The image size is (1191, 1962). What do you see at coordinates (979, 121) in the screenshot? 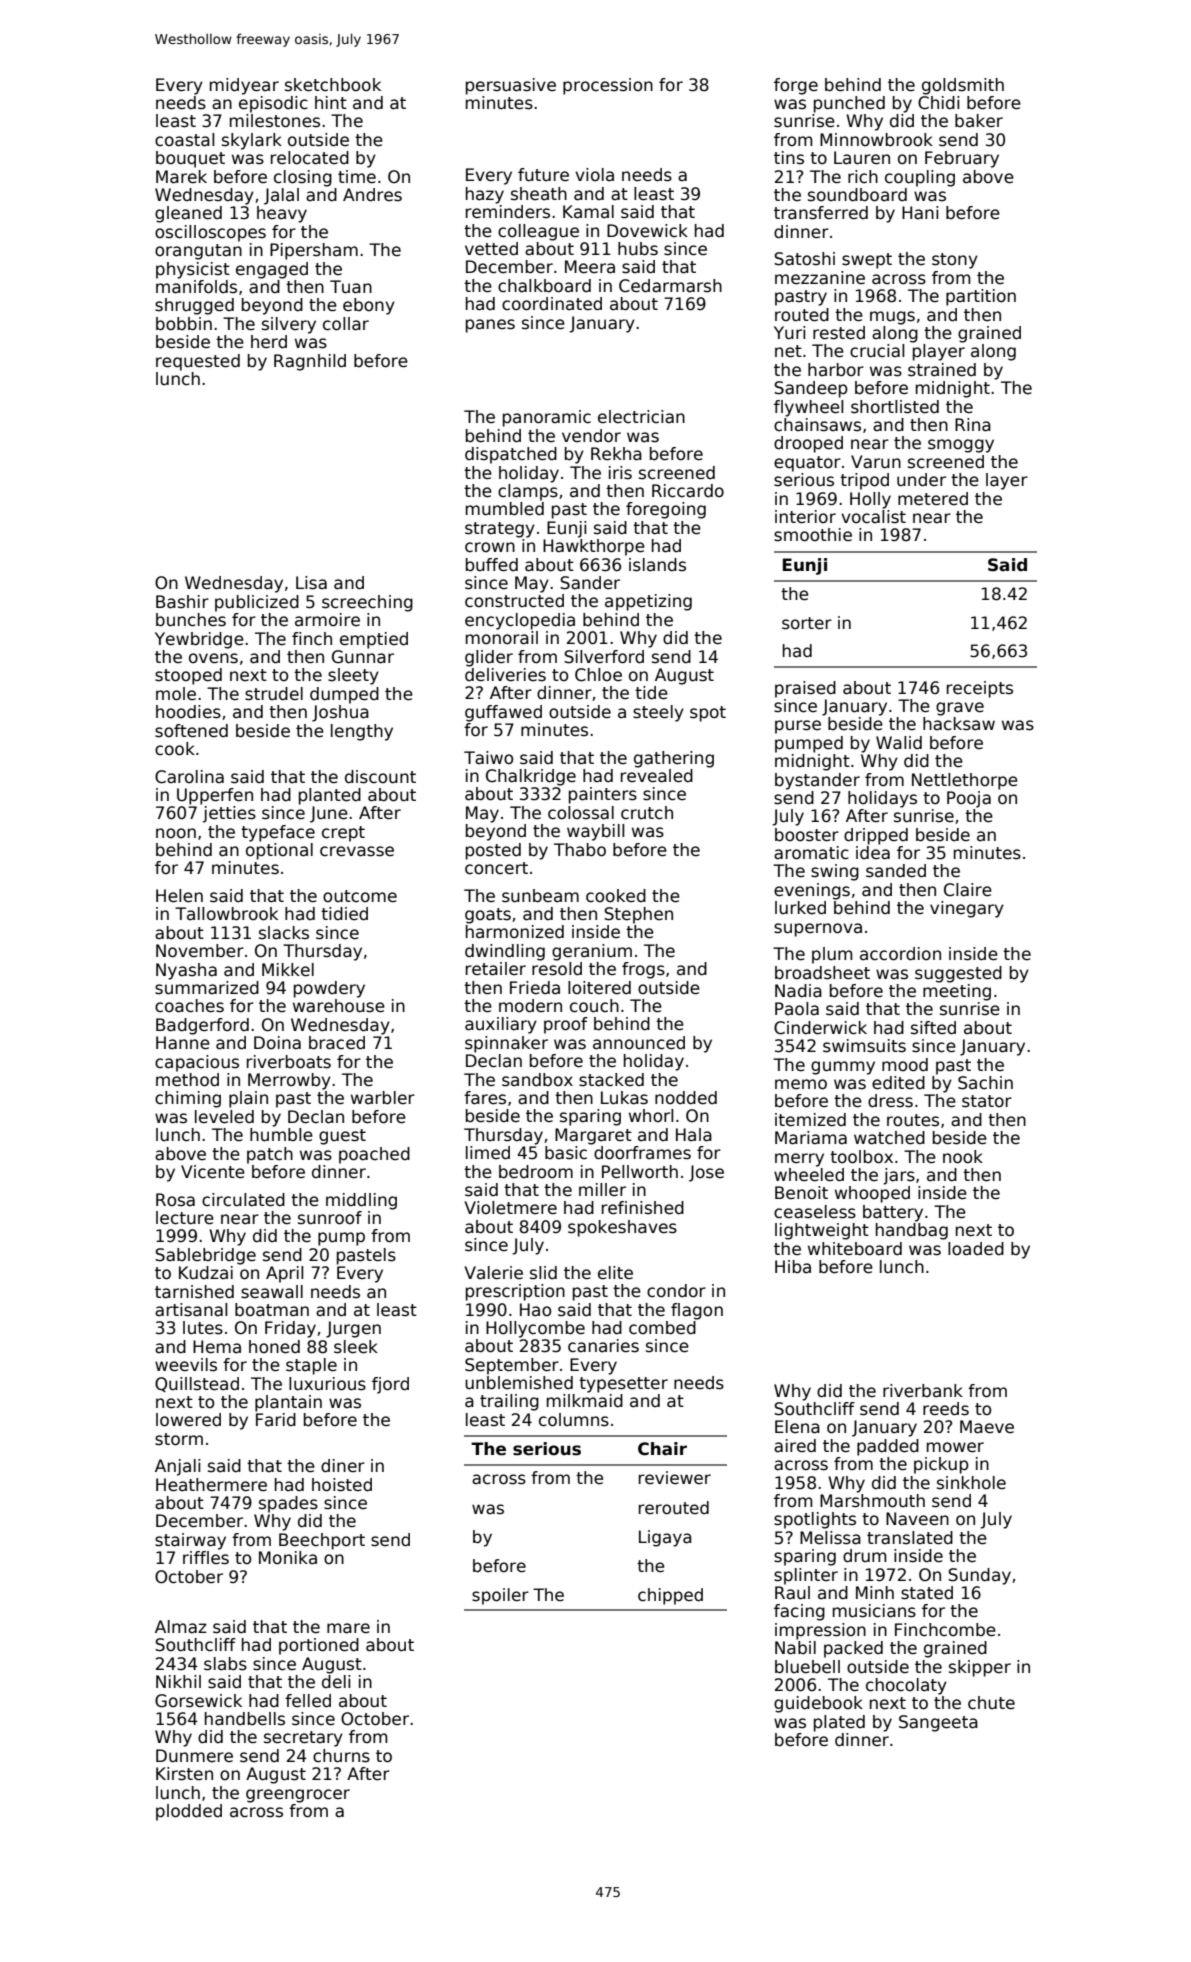
I see `baker` at bounding box center [979, 121].
